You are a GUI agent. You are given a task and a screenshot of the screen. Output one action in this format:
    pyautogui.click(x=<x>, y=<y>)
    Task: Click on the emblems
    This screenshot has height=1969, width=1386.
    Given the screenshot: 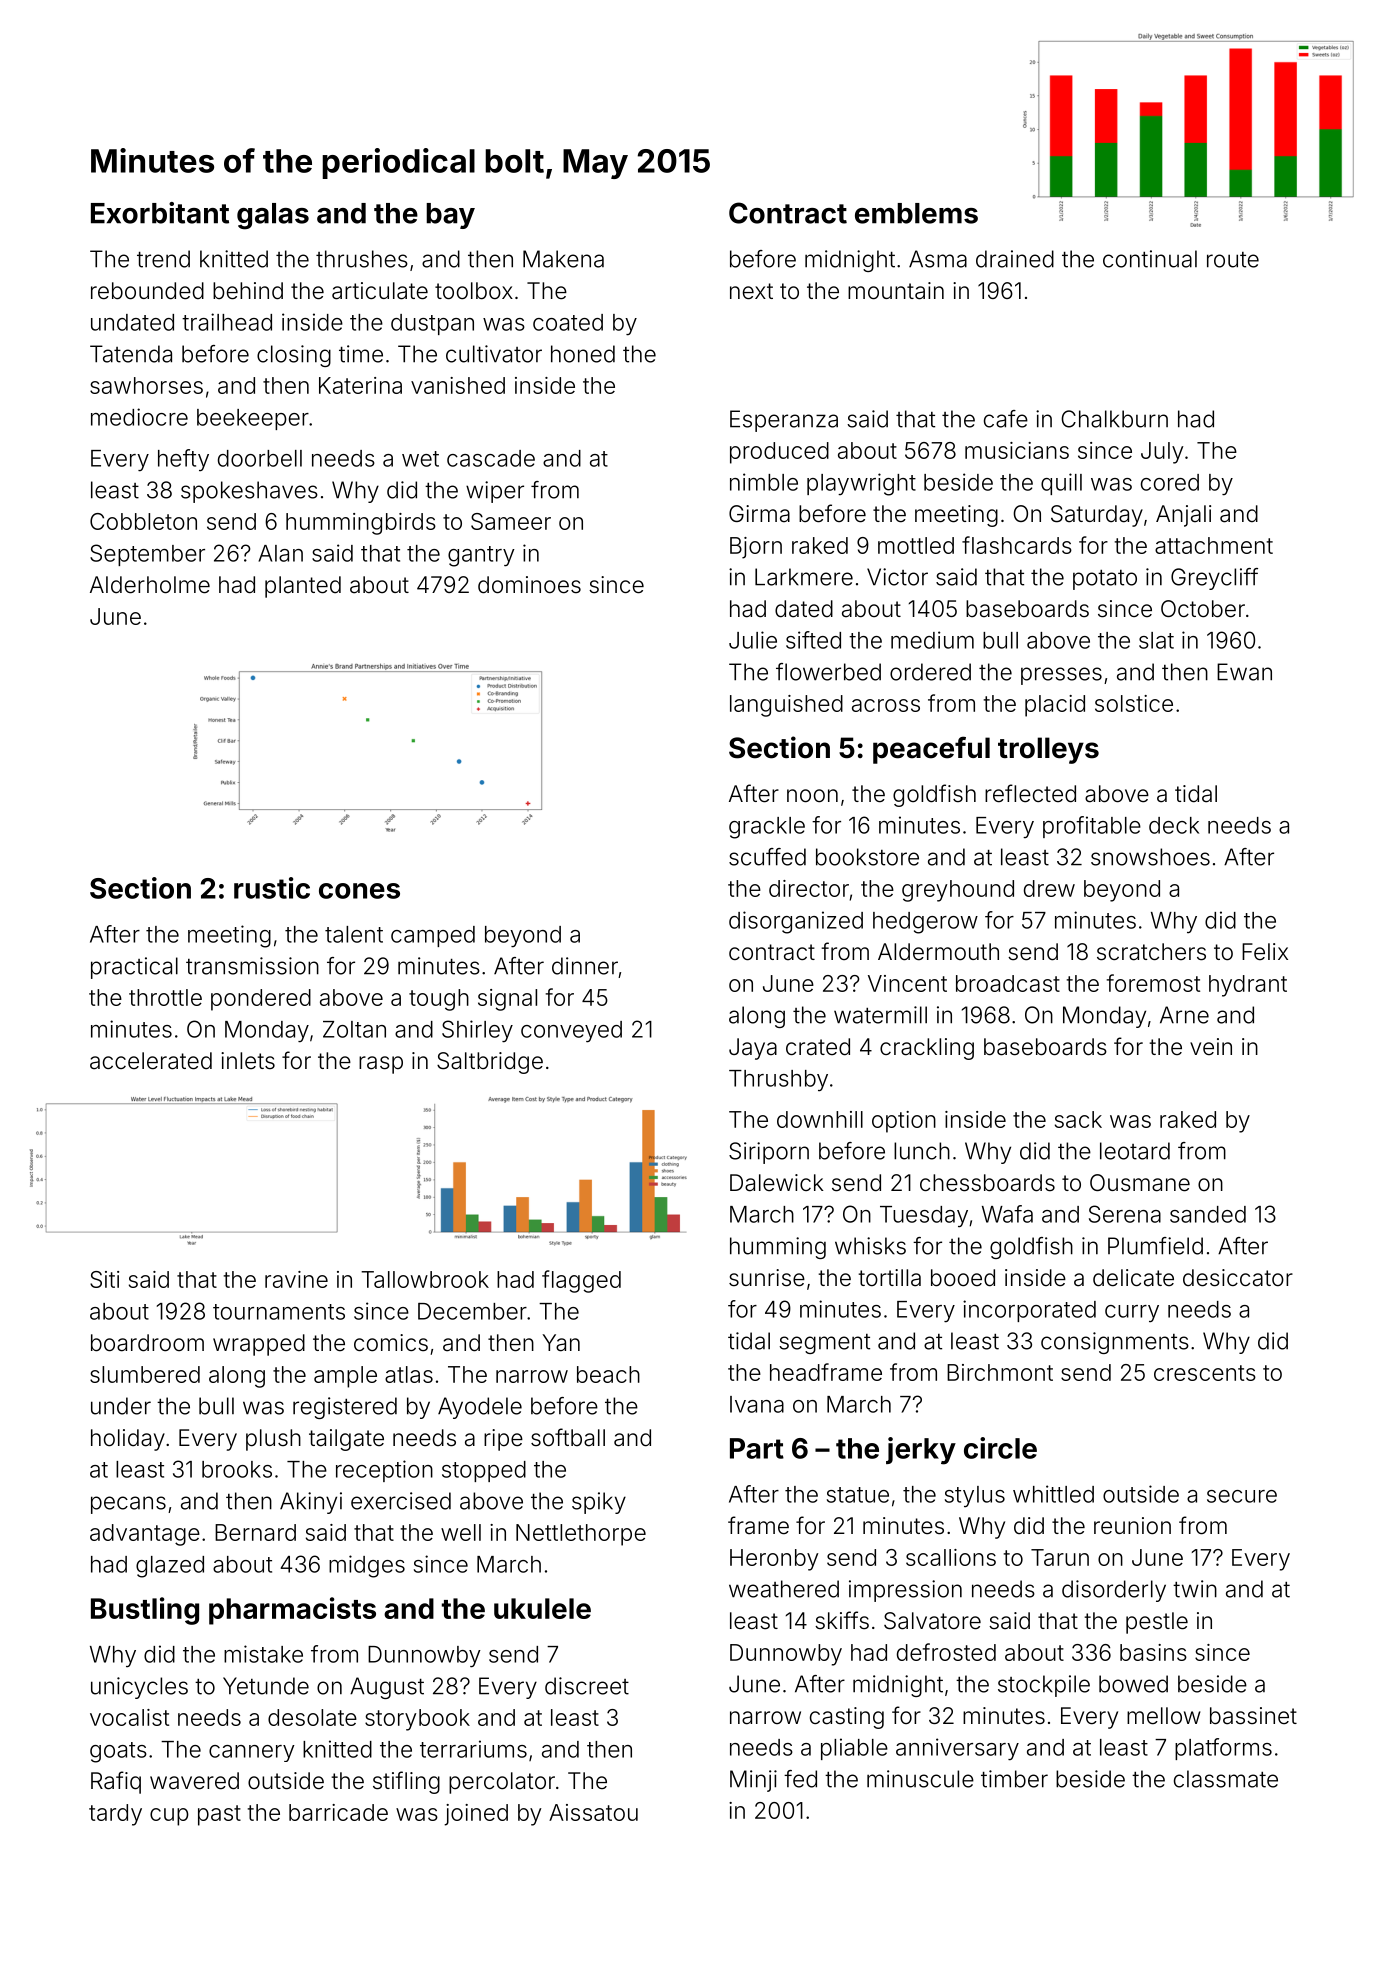 What is the action you would take?
    pyautogui.click(x=916, y=213)
